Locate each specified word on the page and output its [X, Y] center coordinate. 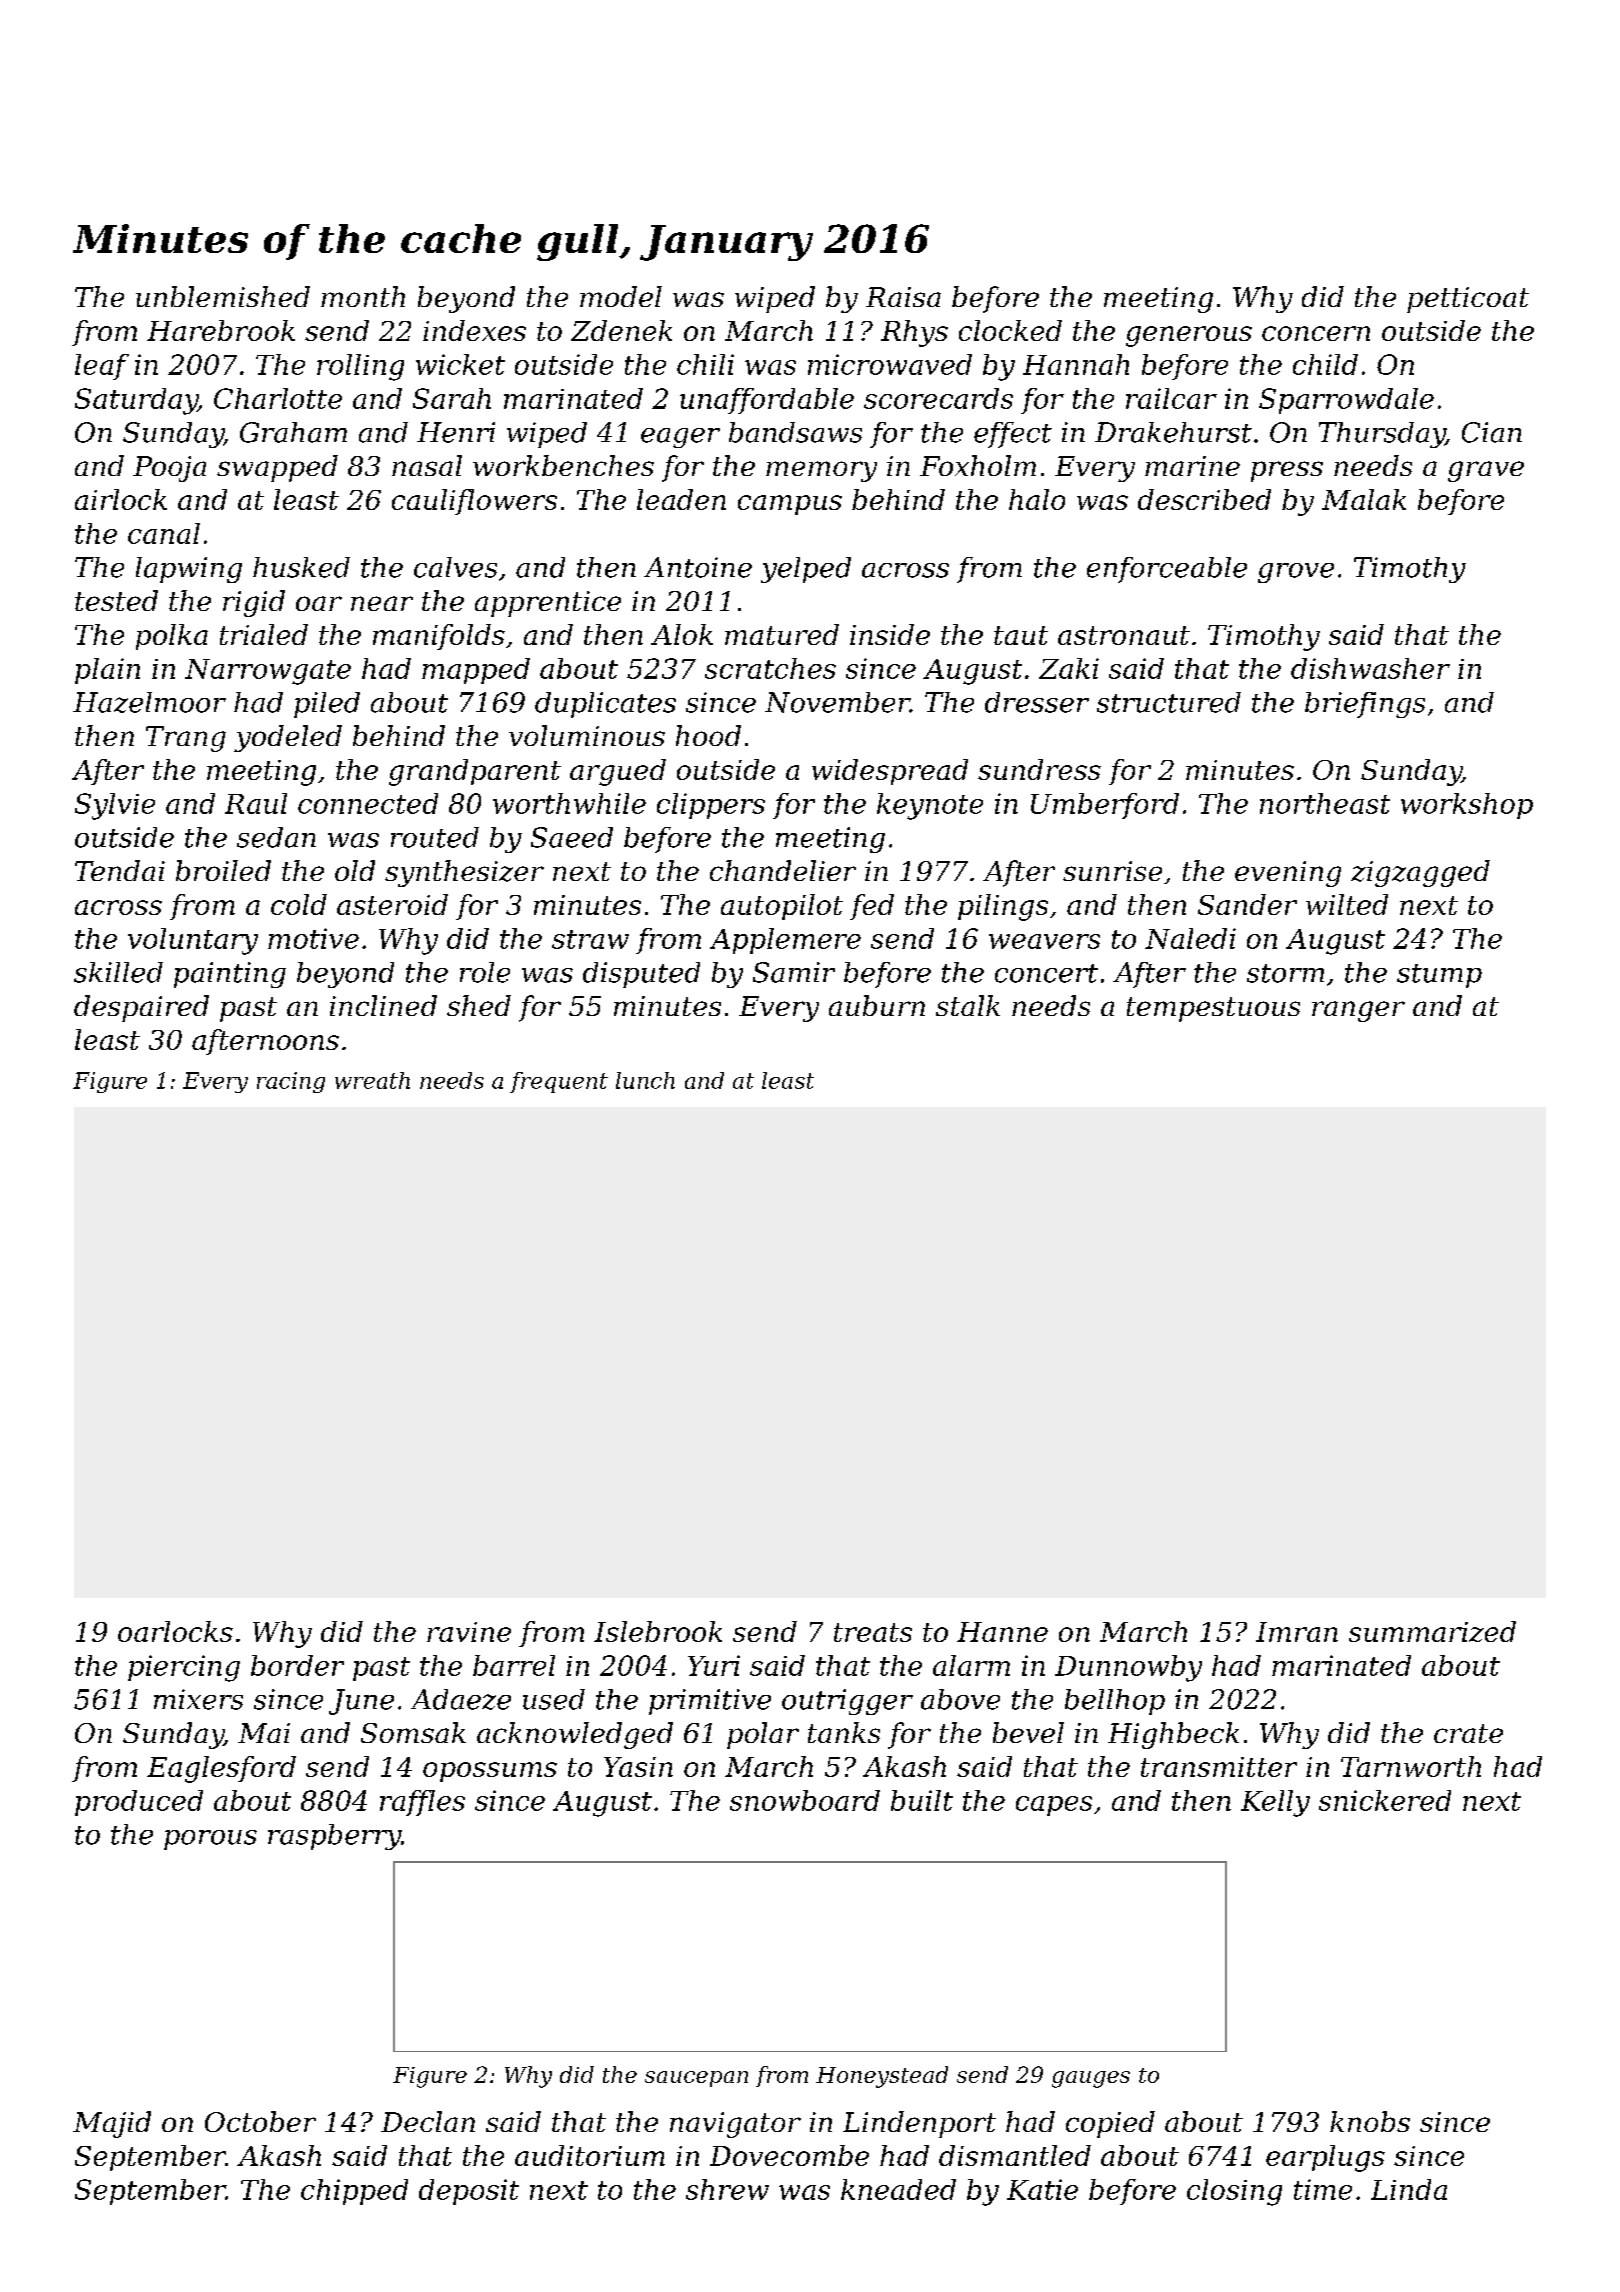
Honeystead [882, 2077]
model [621, 296]
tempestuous [1213, 1009]
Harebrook [221, 330]
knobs [1370, 2121]
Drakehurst [1173, 432]
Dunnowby [1128, 1668]
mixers [198, 1699]
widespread [890, 772]
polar [763, 1735]
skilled [118, 972]
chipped [354, 2192]
